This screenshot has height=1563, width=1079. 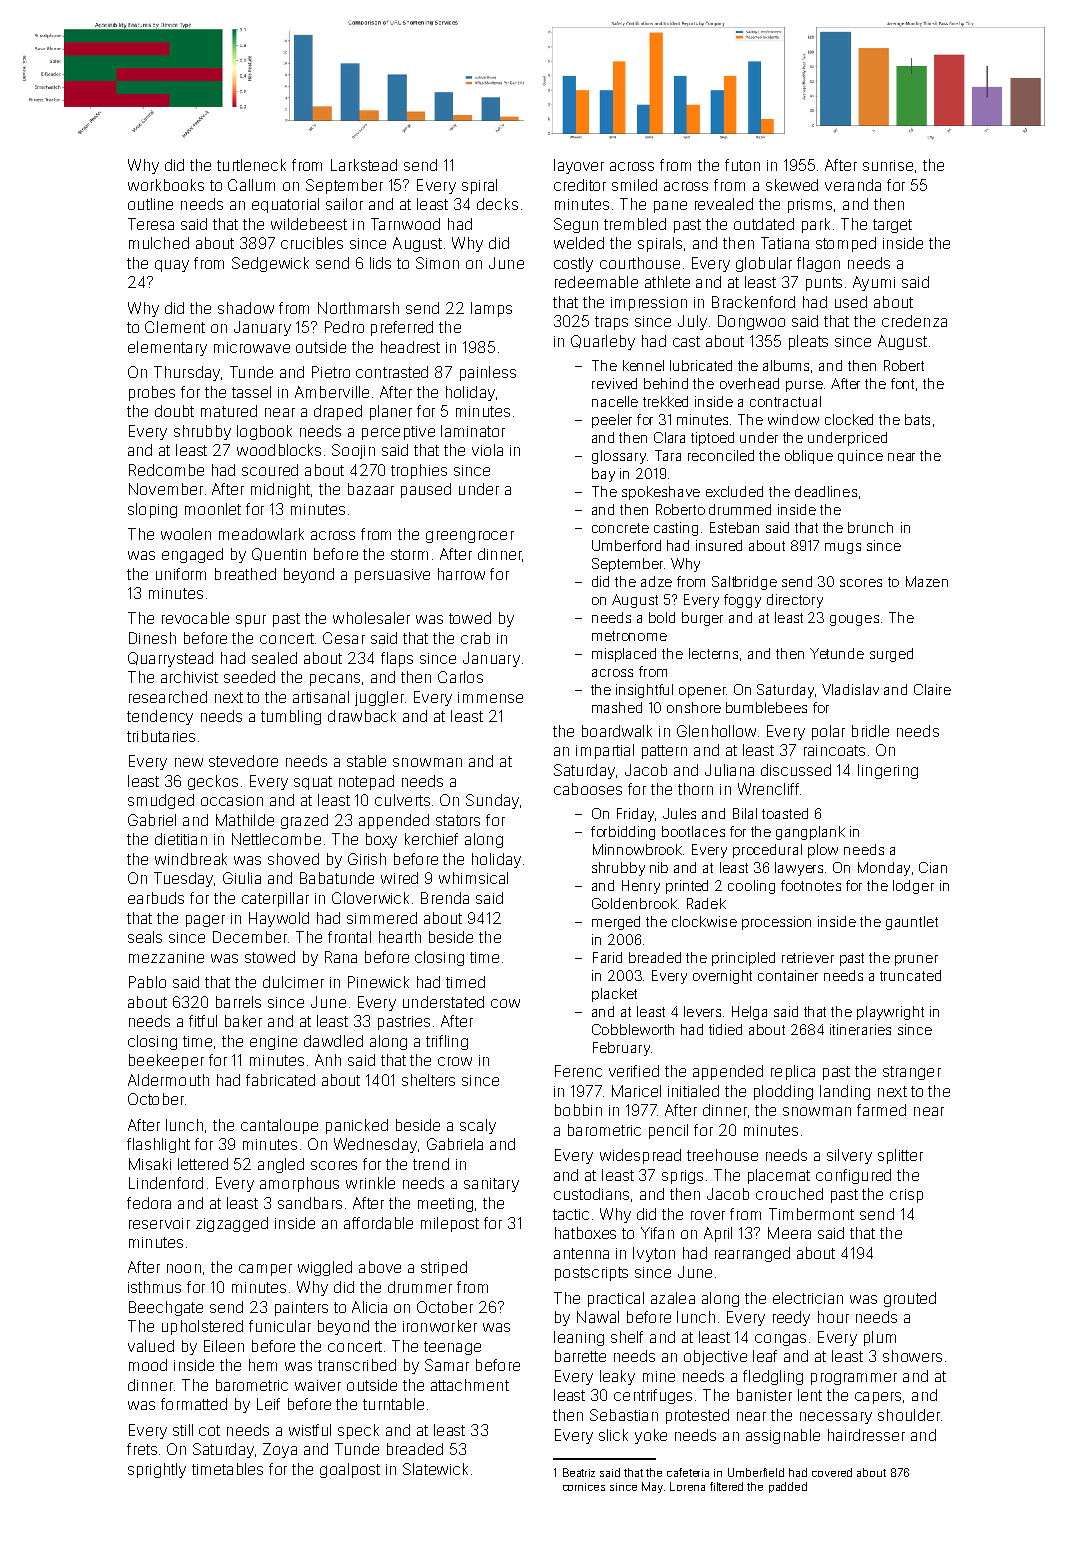 What do you see at coordinates (870, 731) in the screenshot?
I see `bridle` at bounding box center [870, 731].
